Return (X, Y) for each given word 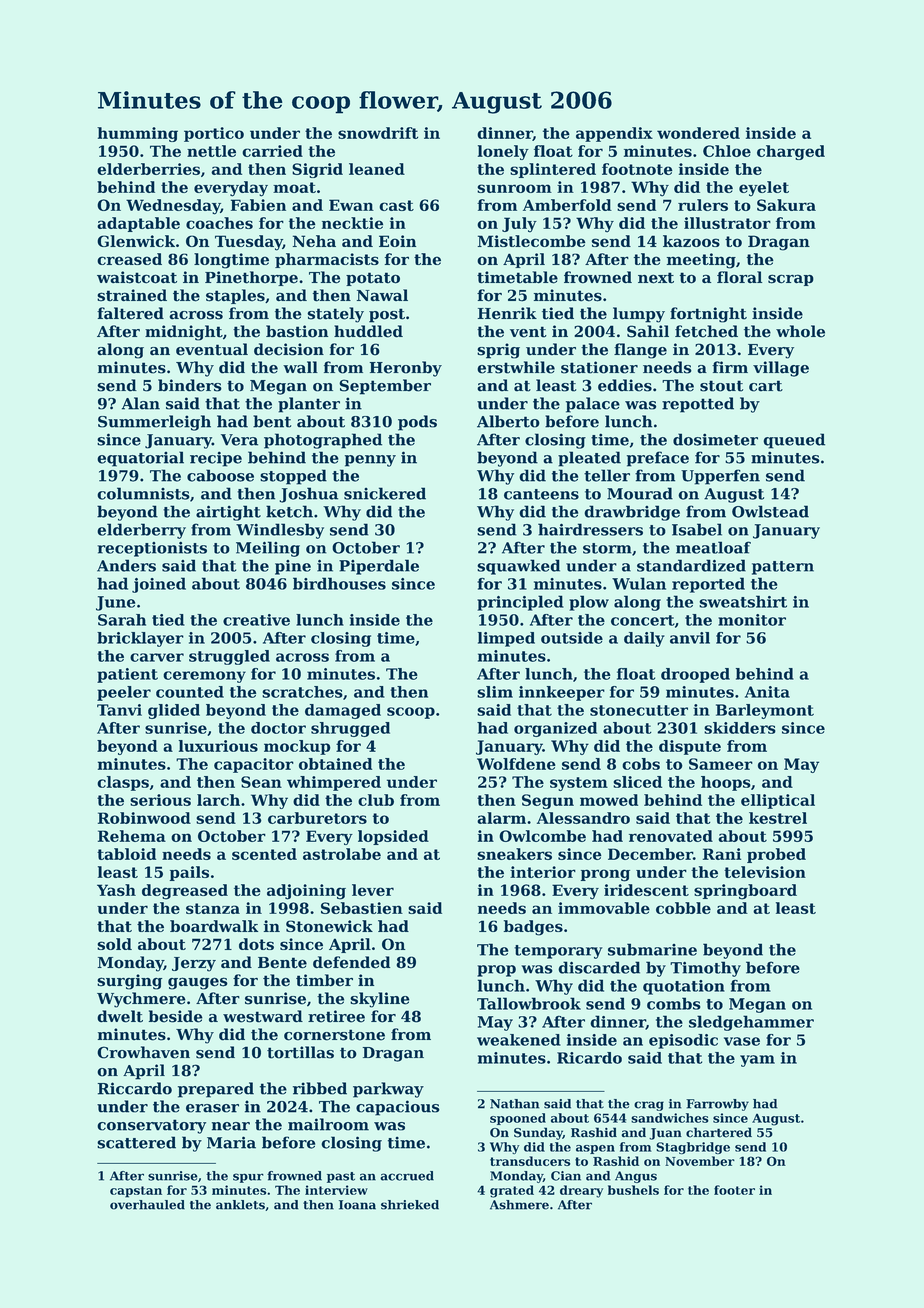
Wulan (639, 583)
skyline (380, 1000)
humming (137, 134)
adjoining (306, 892)
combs (674, 1003)
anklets (240, 1205)
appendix (614, 134)
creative (256, 620)
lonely (503, 152)
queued (794, 441)
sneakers (514, 854)
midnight (184, 333)
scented (264, 854)
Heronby (406, 369)
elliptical (778, 801)
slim (495, 692)
